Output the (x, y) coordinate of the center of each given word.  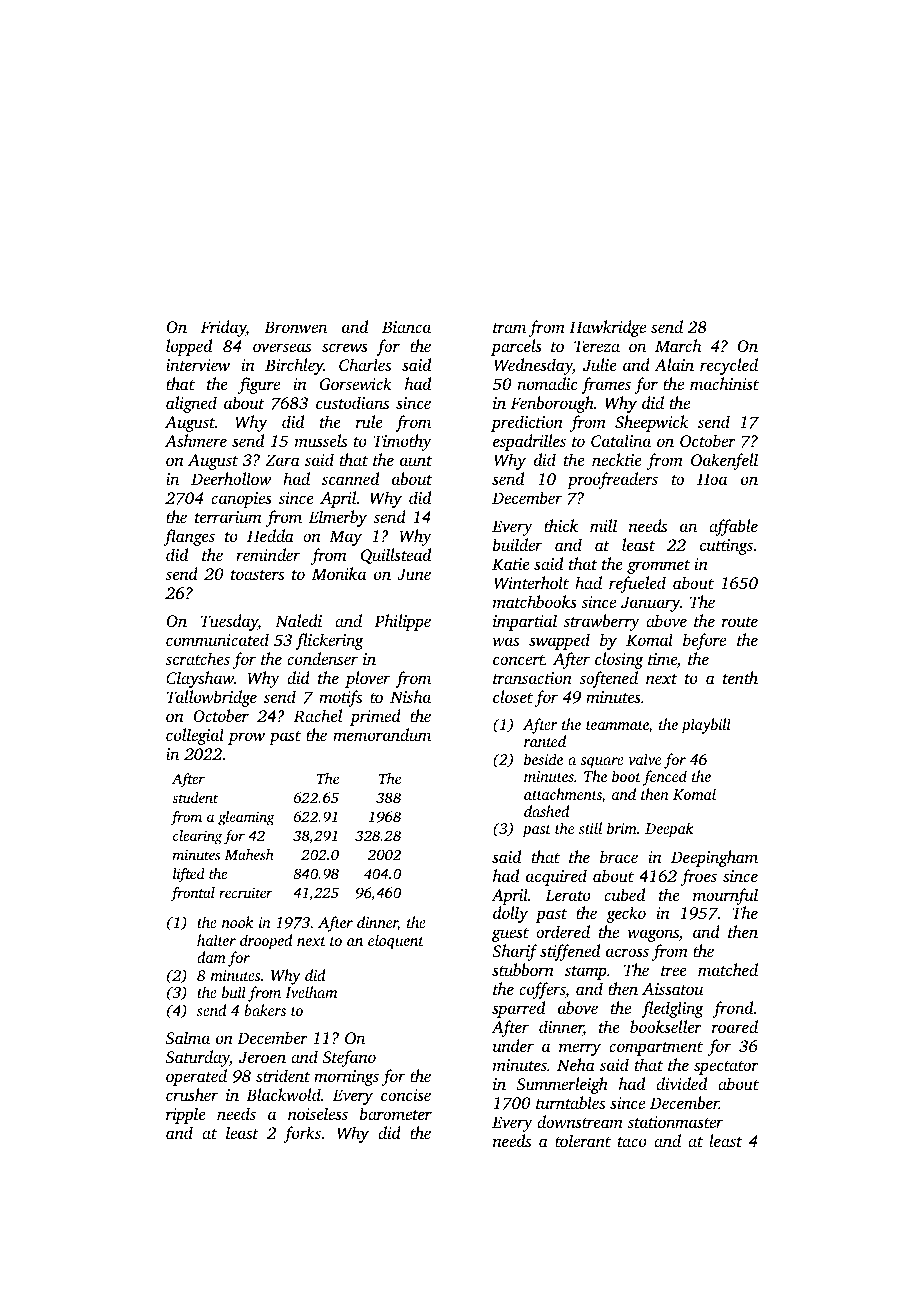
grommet (658, 567)
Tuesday (229, 622)
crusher (192, 1094)
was (505, 641)
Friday (223, 328)
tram (509, 328)
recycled (729, 366)
